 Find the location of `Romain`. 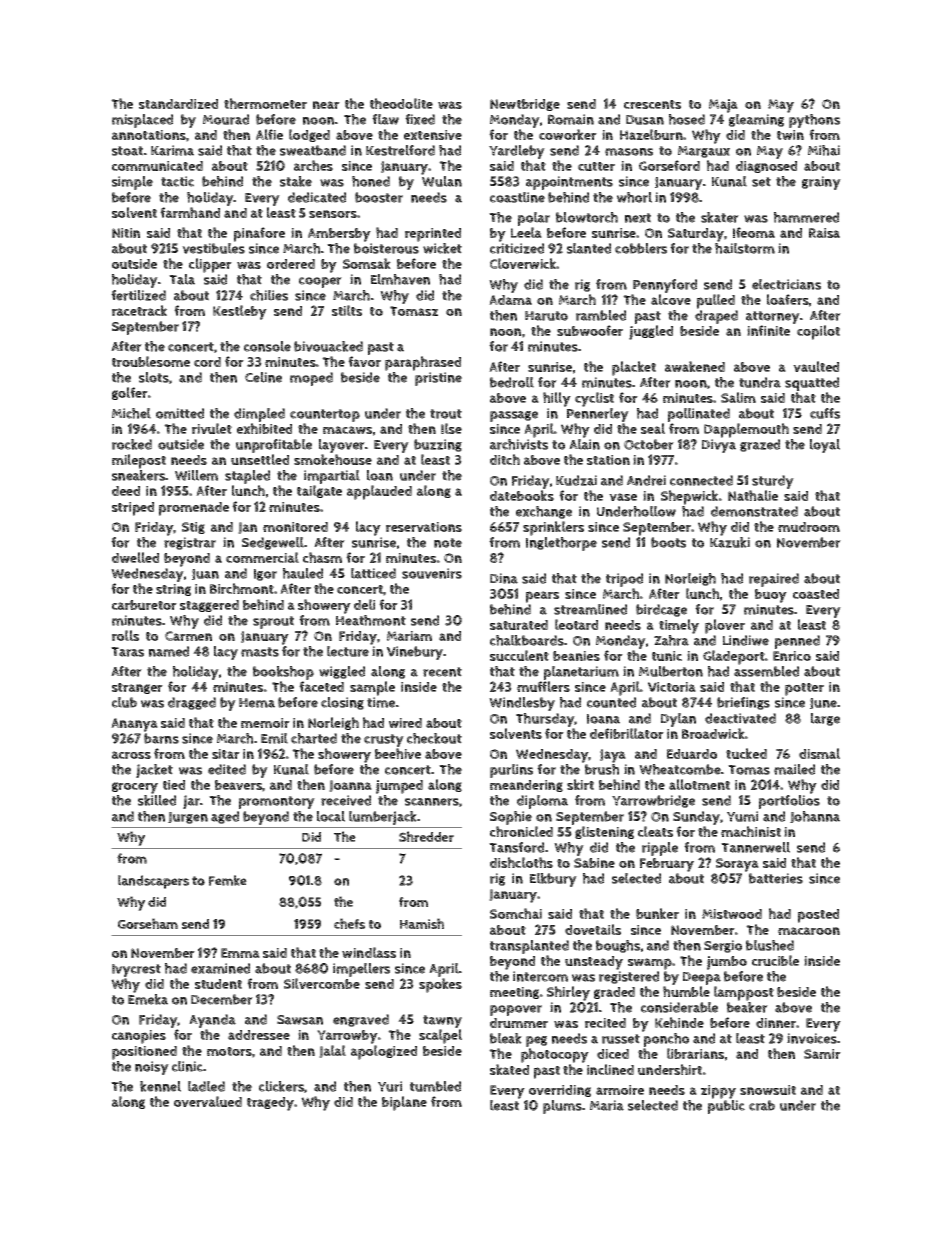

Romain is located at coordinates (571, 119).
